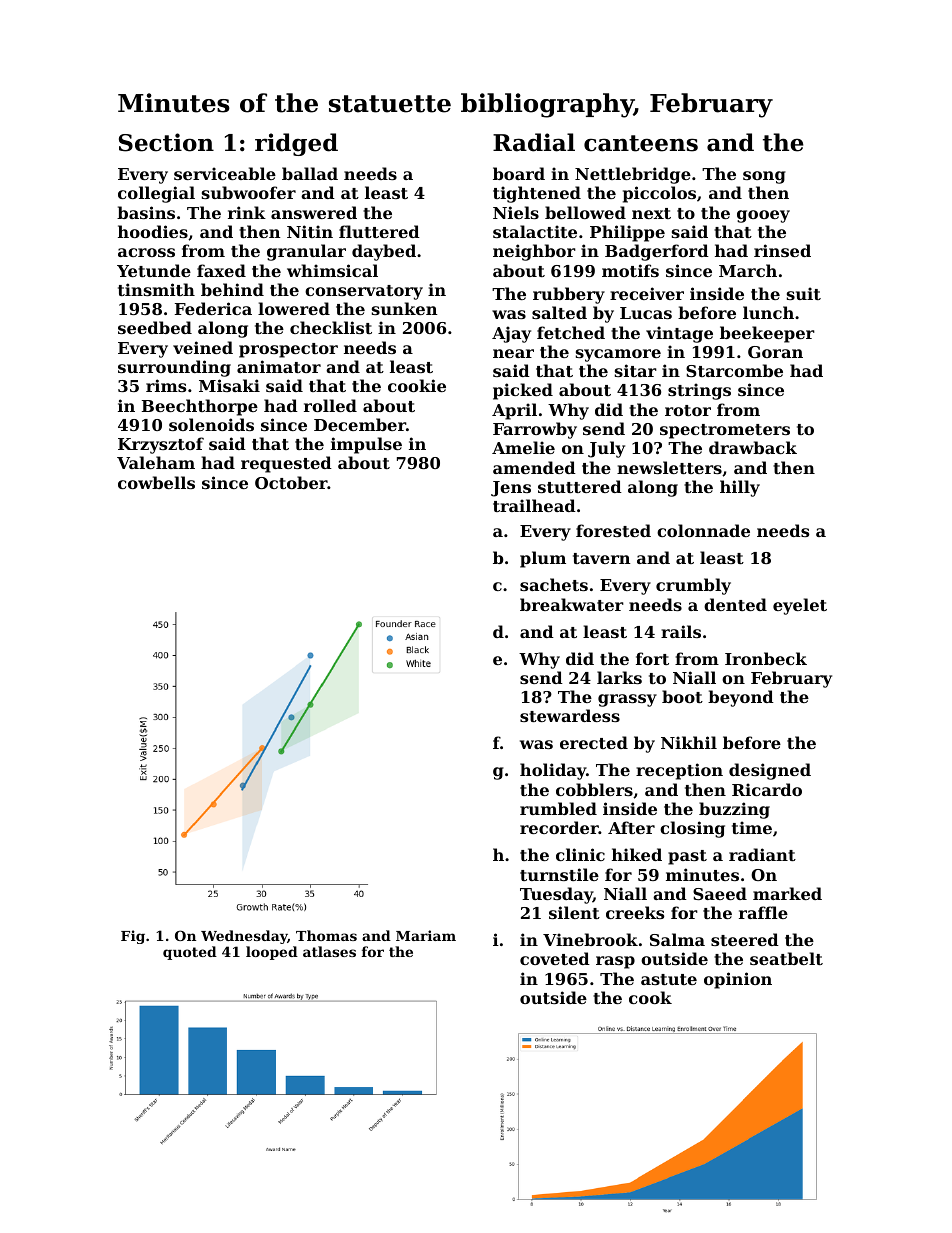  I want to click on Amelie, so click(523, 447).
